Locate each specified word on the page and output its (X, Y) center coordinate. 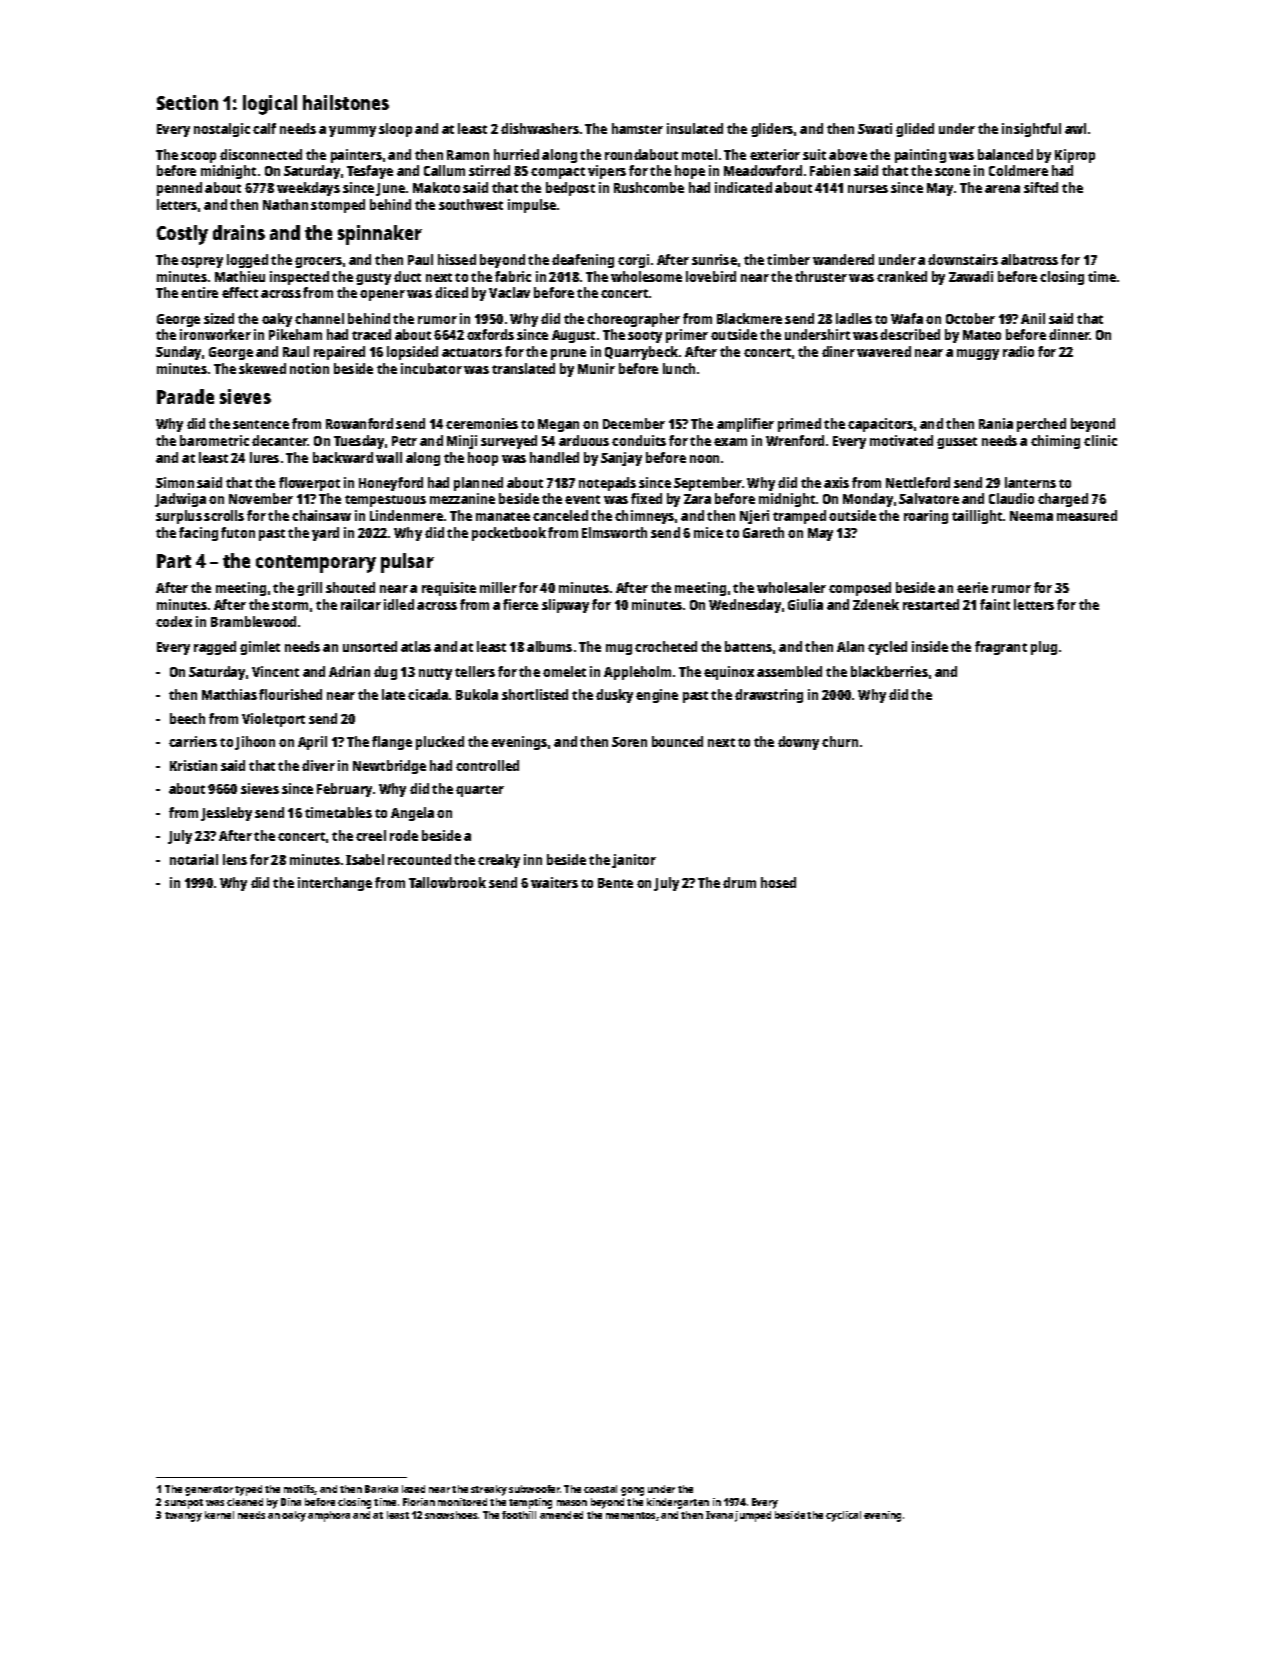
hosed (778, 882)
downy (798, 743)
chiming (1055, 442)
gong (632, 1491)
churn (840, 741)
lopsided (412, 353)
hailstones (346, 102)
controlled (487, 765)
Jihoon (255, 743)
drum (739, 882)
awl (1075, 128)
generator (209, 1491)
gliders (772, 130)
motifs (299, 1490)
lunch (679, 368)
